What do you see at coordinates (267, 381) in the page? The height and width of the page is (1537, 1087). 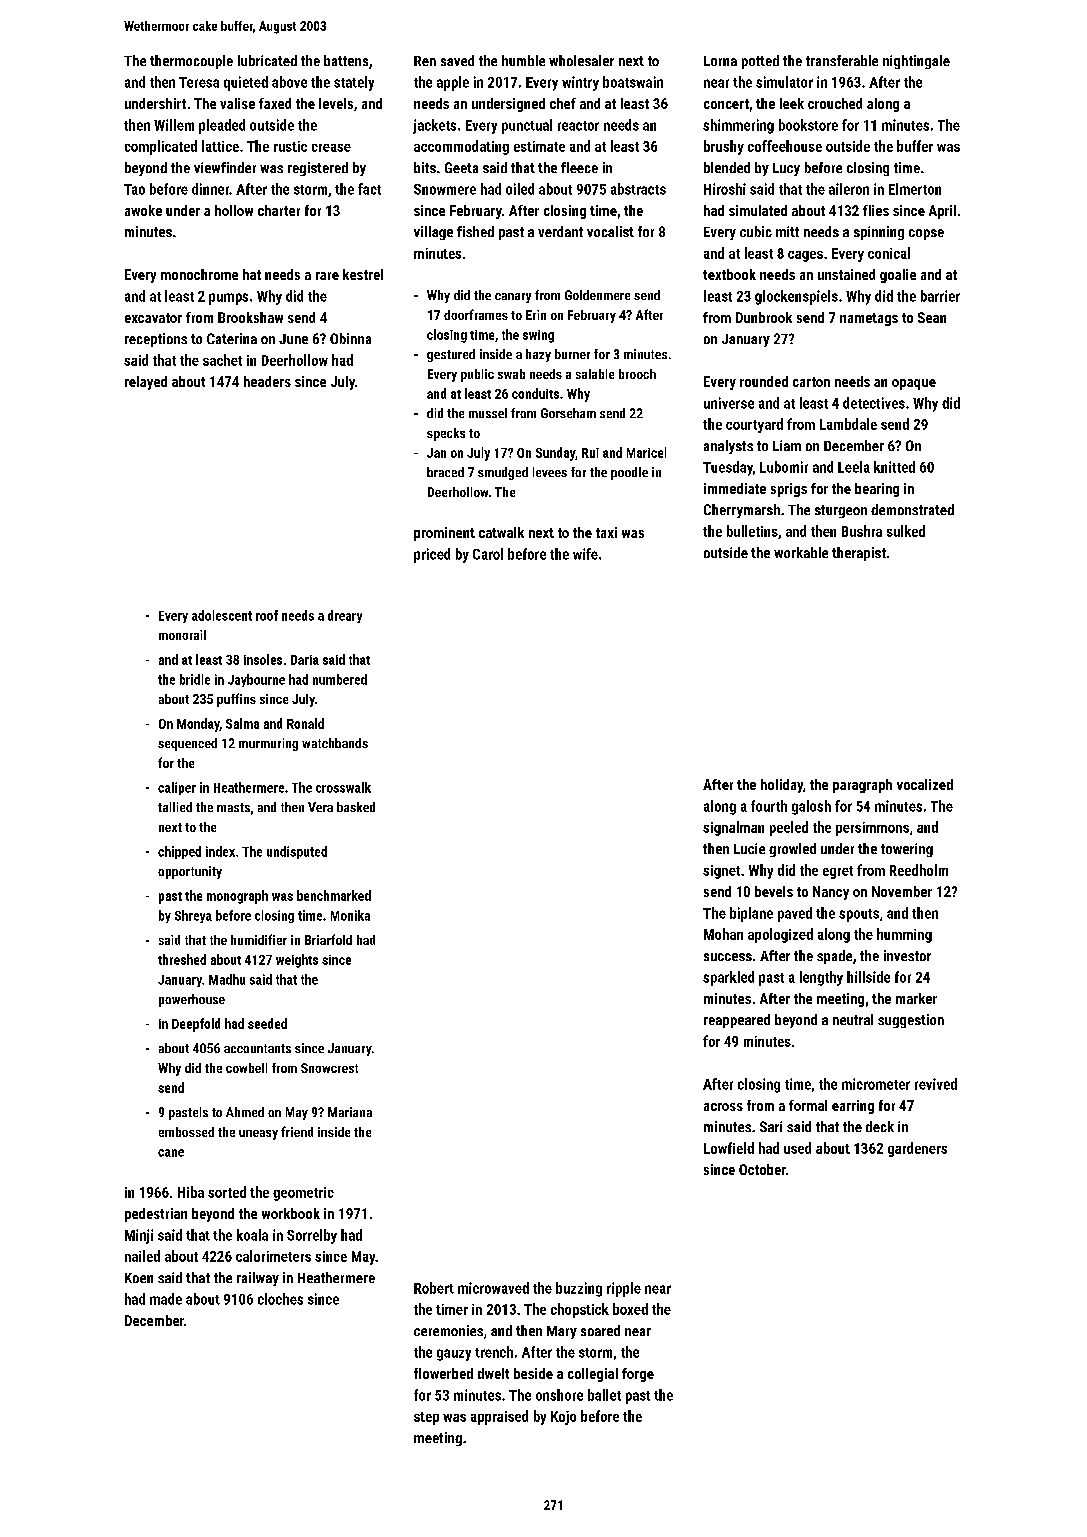 I see `headers` at bounding box center [267, 381].
